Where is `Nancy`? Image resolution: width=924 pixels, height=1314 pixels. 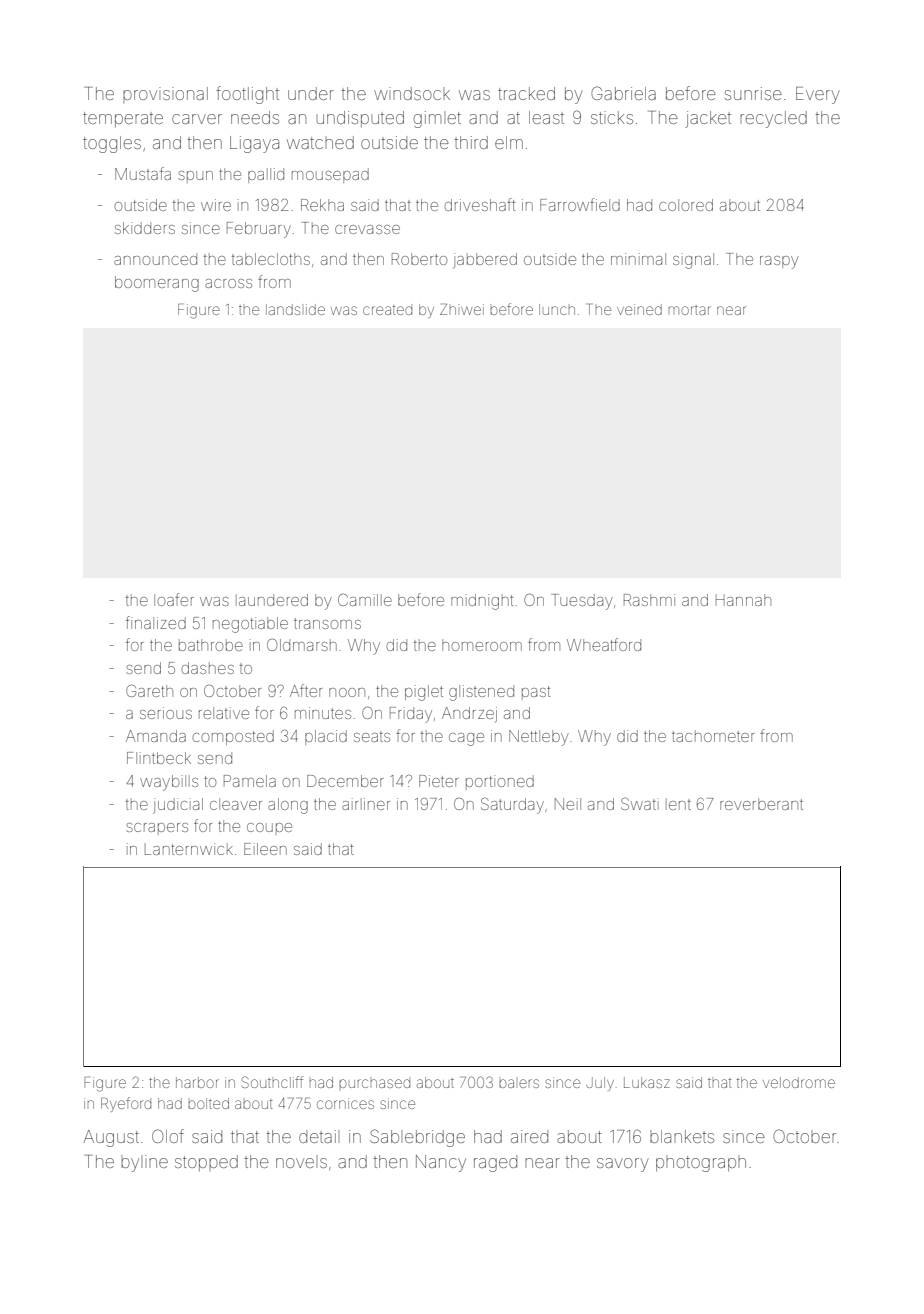
Nancy is located at coordinates (441, 1163).
